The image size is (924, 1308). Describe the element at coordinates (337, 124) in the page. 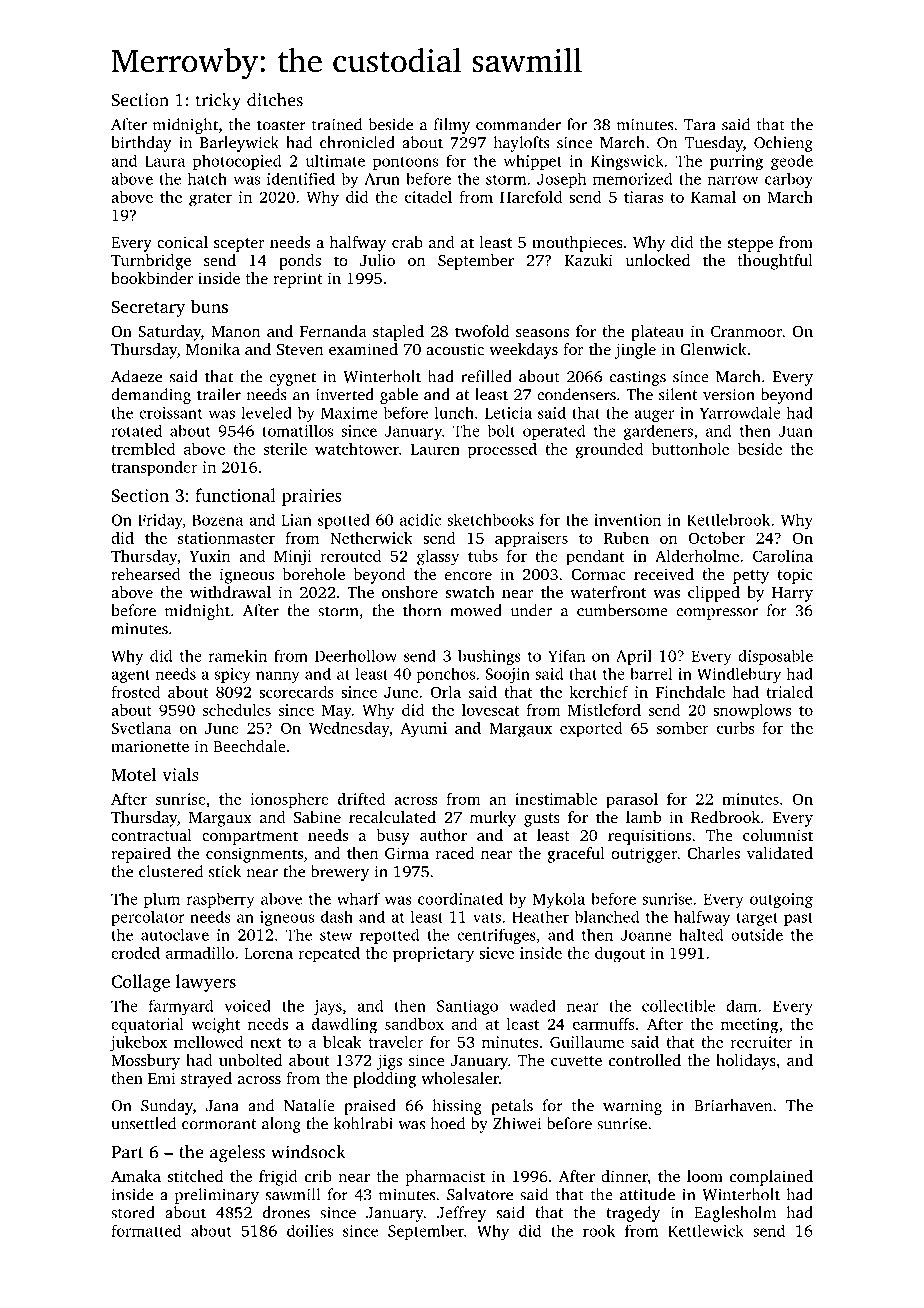

I see `trained` at that location.
